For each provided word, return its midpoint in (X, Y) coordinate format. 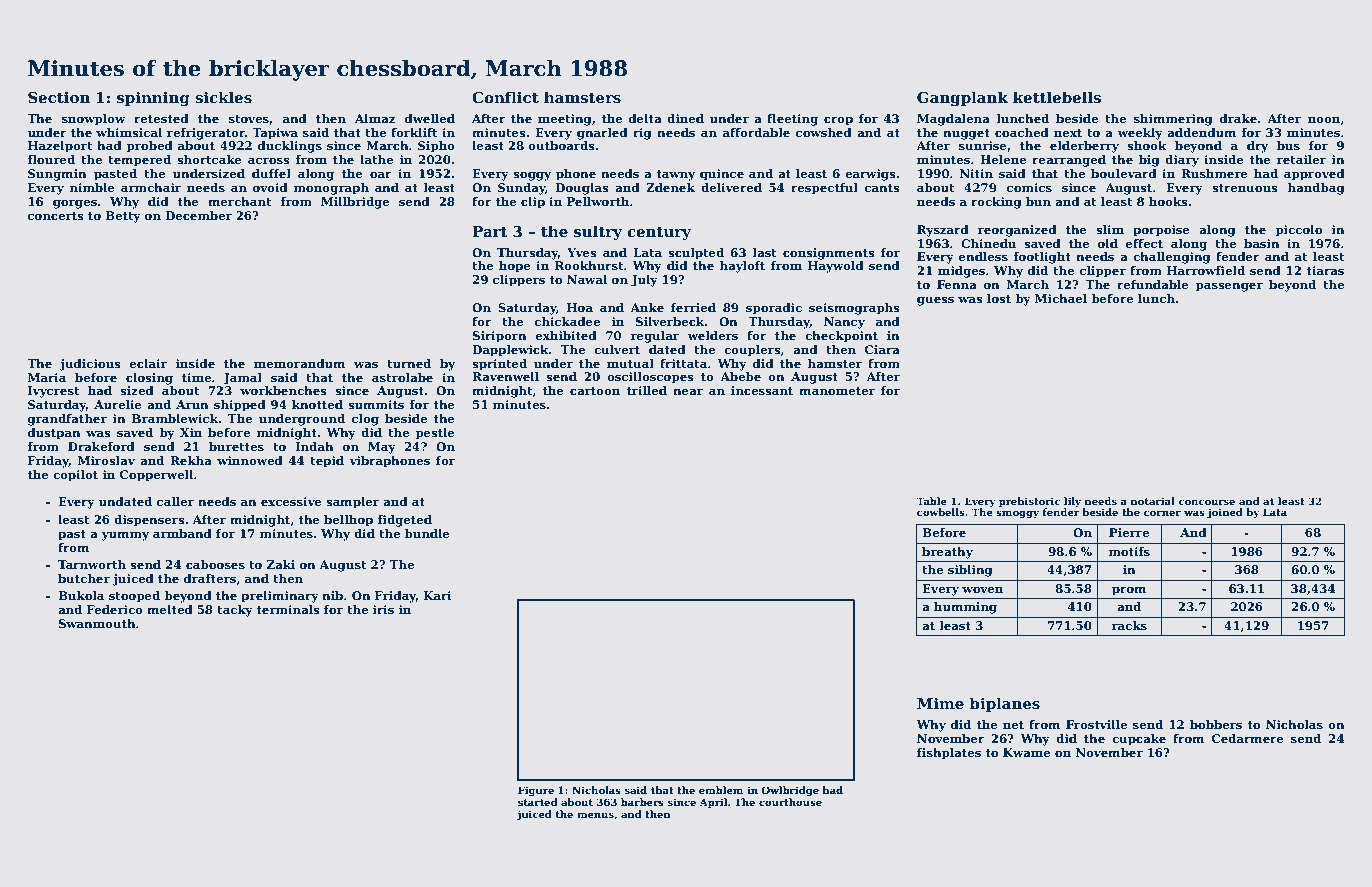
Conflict (505, 97)
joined (1225, 513)
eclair (148, 363)
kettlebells (1057, 97)
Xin (191, 432)
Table (931, 501)
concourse (1207, 502)
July (644, 281)
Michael (1061, 298)
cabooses (215, 564)
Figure (536, 791)
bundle (427, 533)
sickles (223, 97)
